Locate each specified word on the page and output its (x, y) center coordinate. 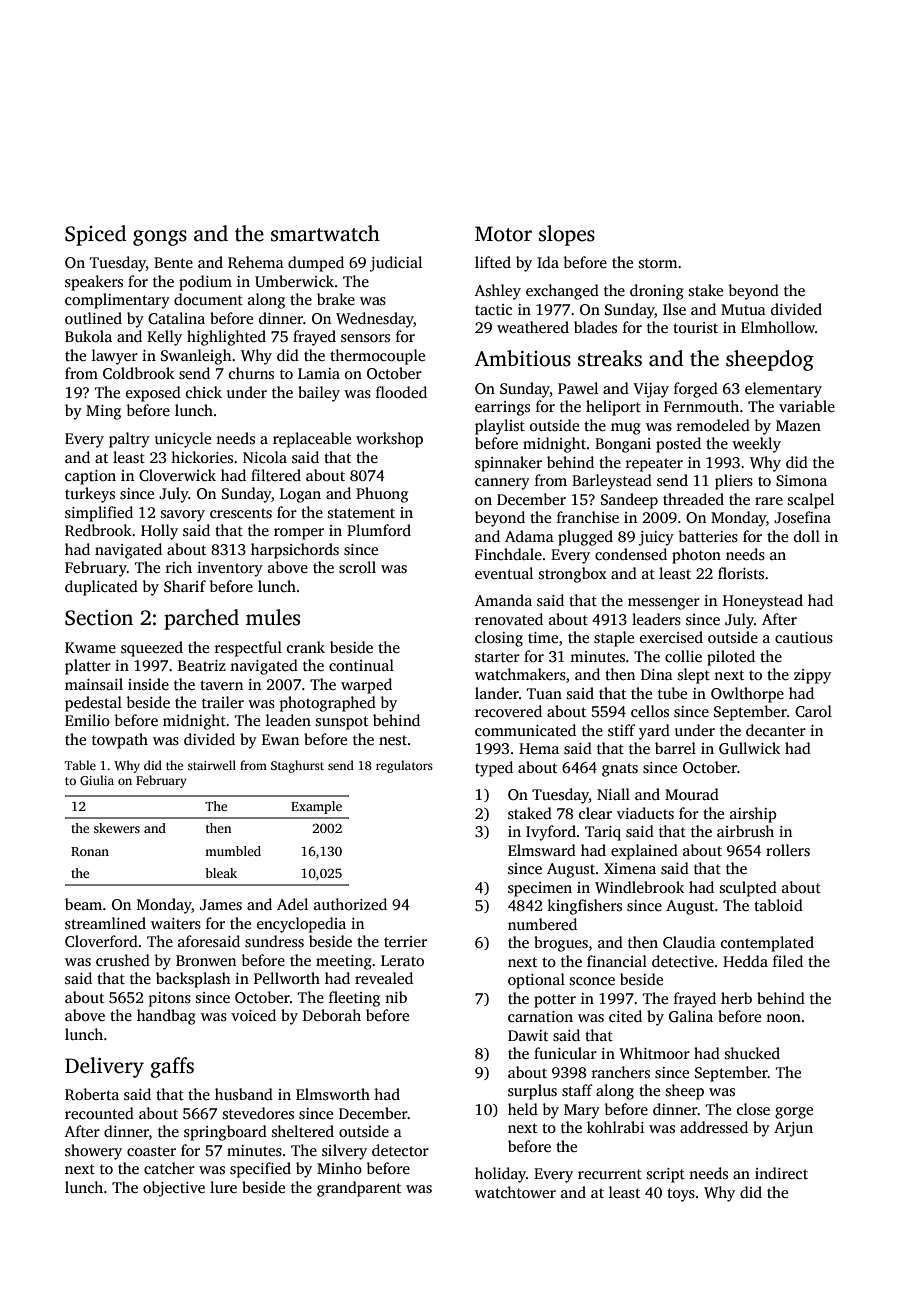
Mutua (743, 309)
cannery (502, 484)
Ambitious (522, 358)
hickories (202, 457)
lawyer (115, 357)
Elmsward (542, 850)
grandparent (359, 1189)
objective (174, 1189)
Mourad (692, 794)
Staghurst (297, 766)
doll (807, 536)
